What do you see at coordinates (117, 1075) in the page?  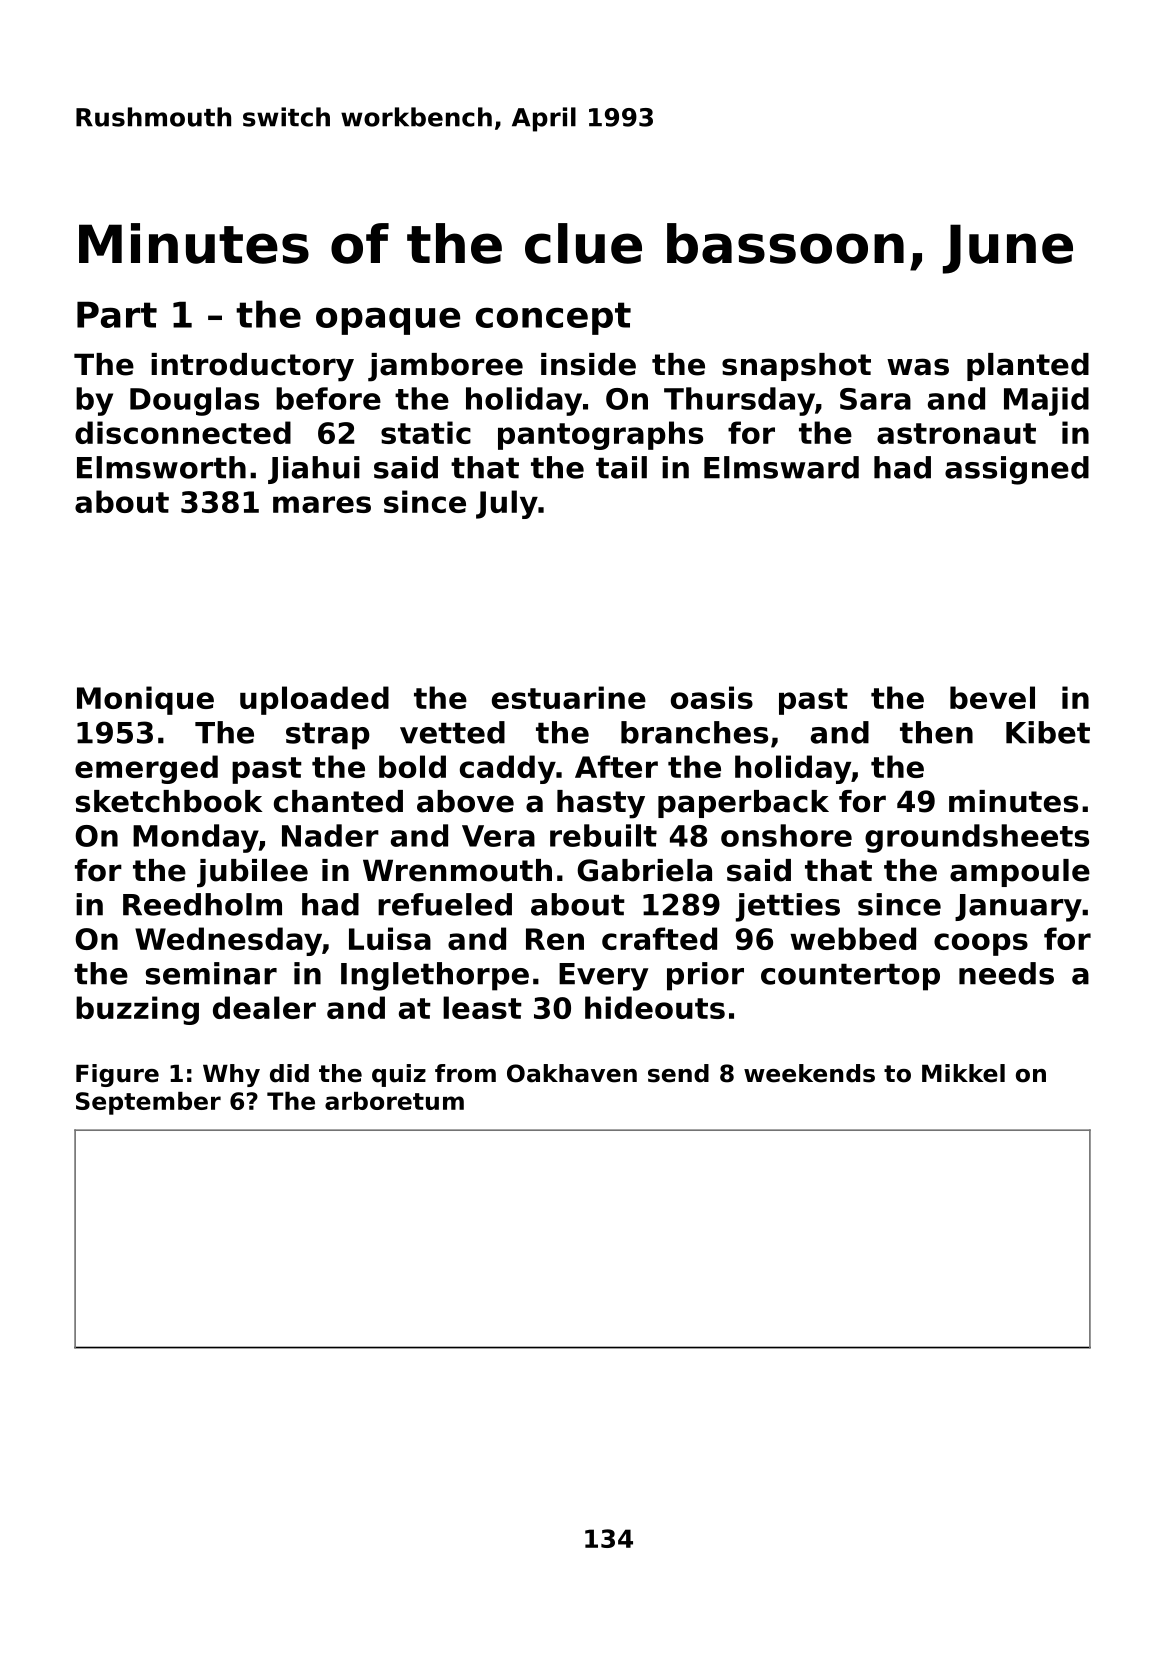 I see `Figure` at bounding box center [117, 1075].
